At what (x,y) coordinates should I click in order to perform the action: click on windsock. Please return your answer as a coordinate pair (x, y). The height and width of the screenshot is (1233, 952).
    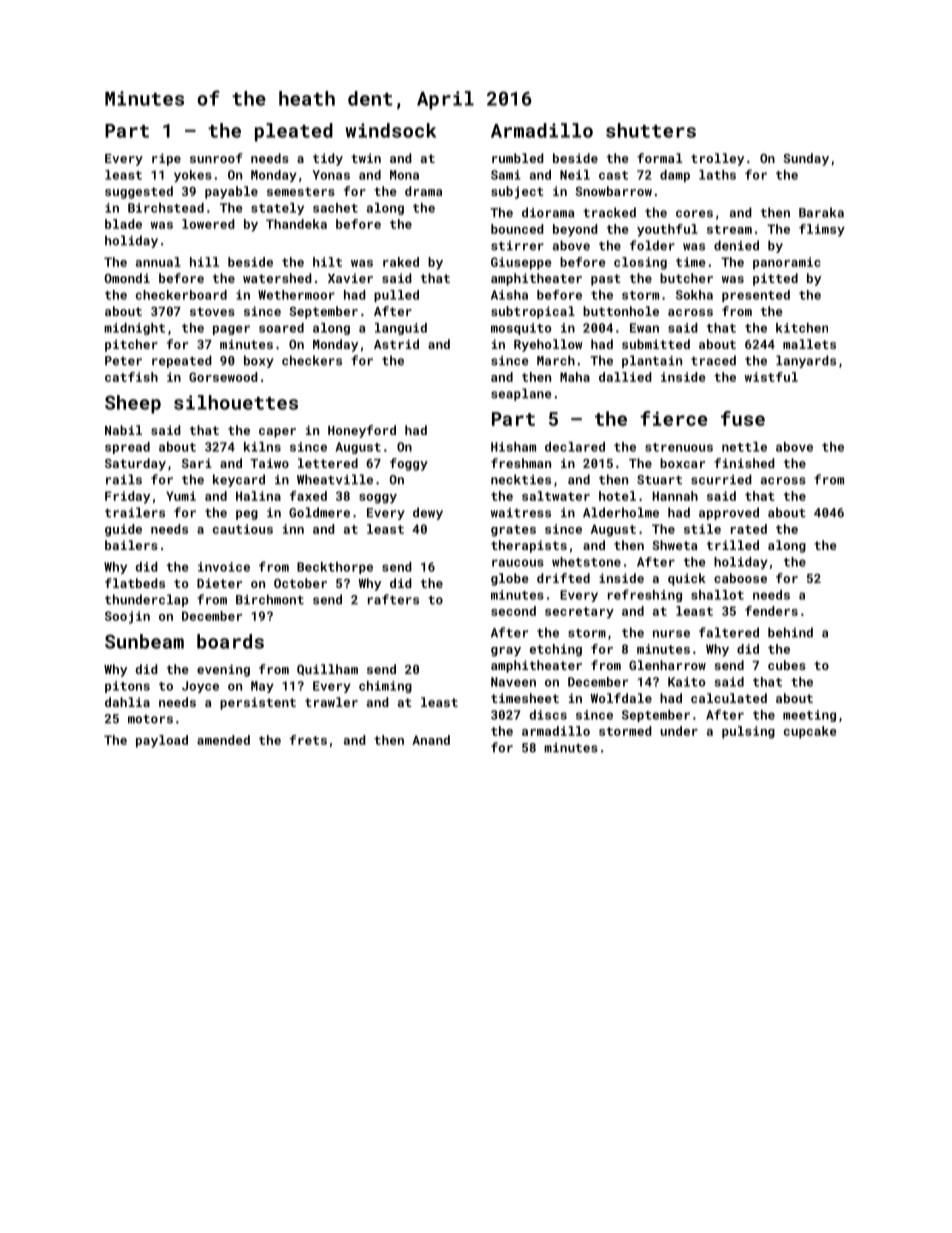
    Looking at the image, I should click on (390, 130).
